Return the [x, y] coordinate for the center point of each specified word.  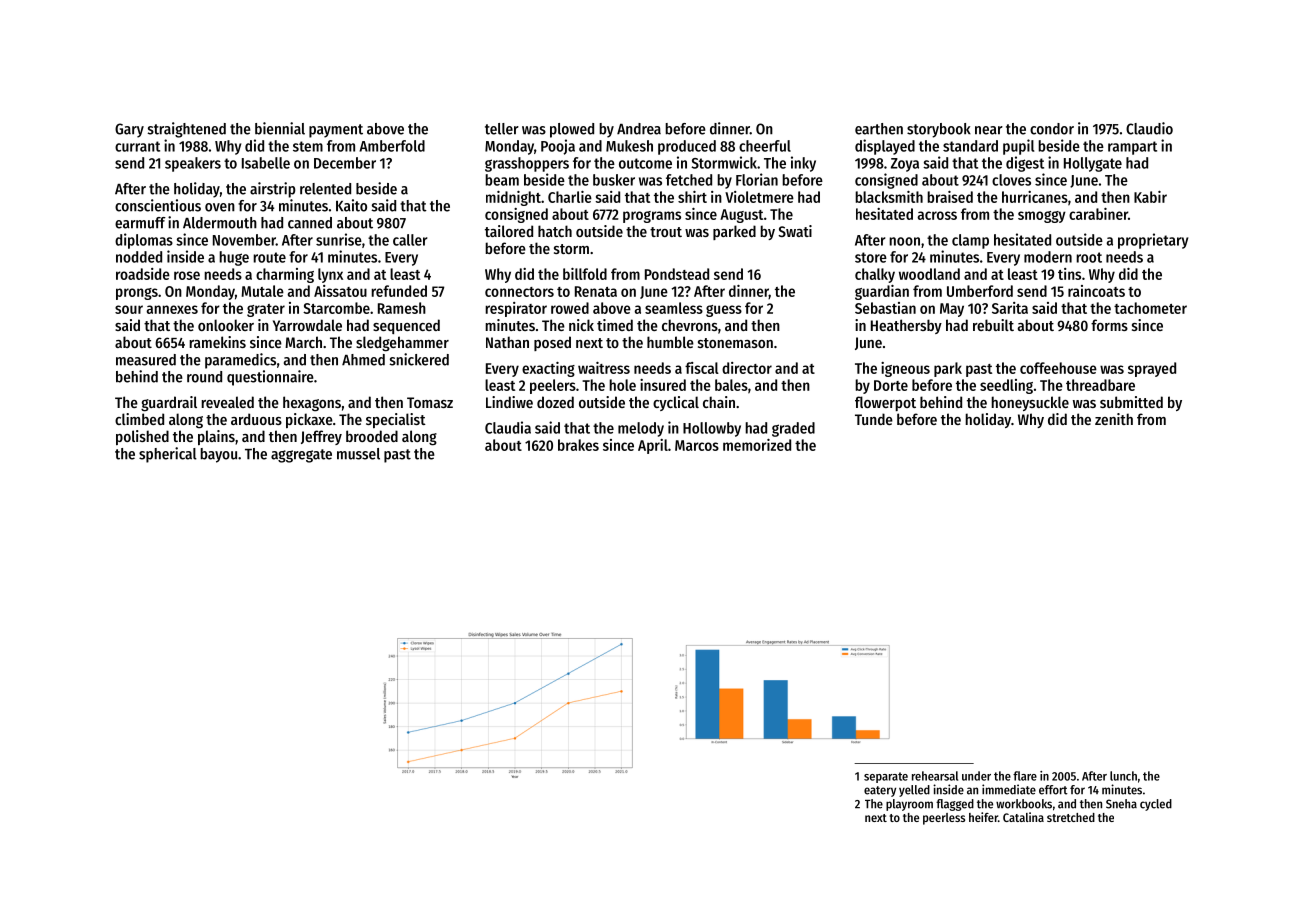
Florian [757, 179]
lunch [1123, 776]
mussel [358, 454]
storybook [939, 130]
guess [724, 311]
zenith [1114, 419]
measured [146, 360]
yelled [914, 791]
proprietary [1153, 241]
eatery [880, 791]
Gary [129, 130]
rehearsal [935, 776]
